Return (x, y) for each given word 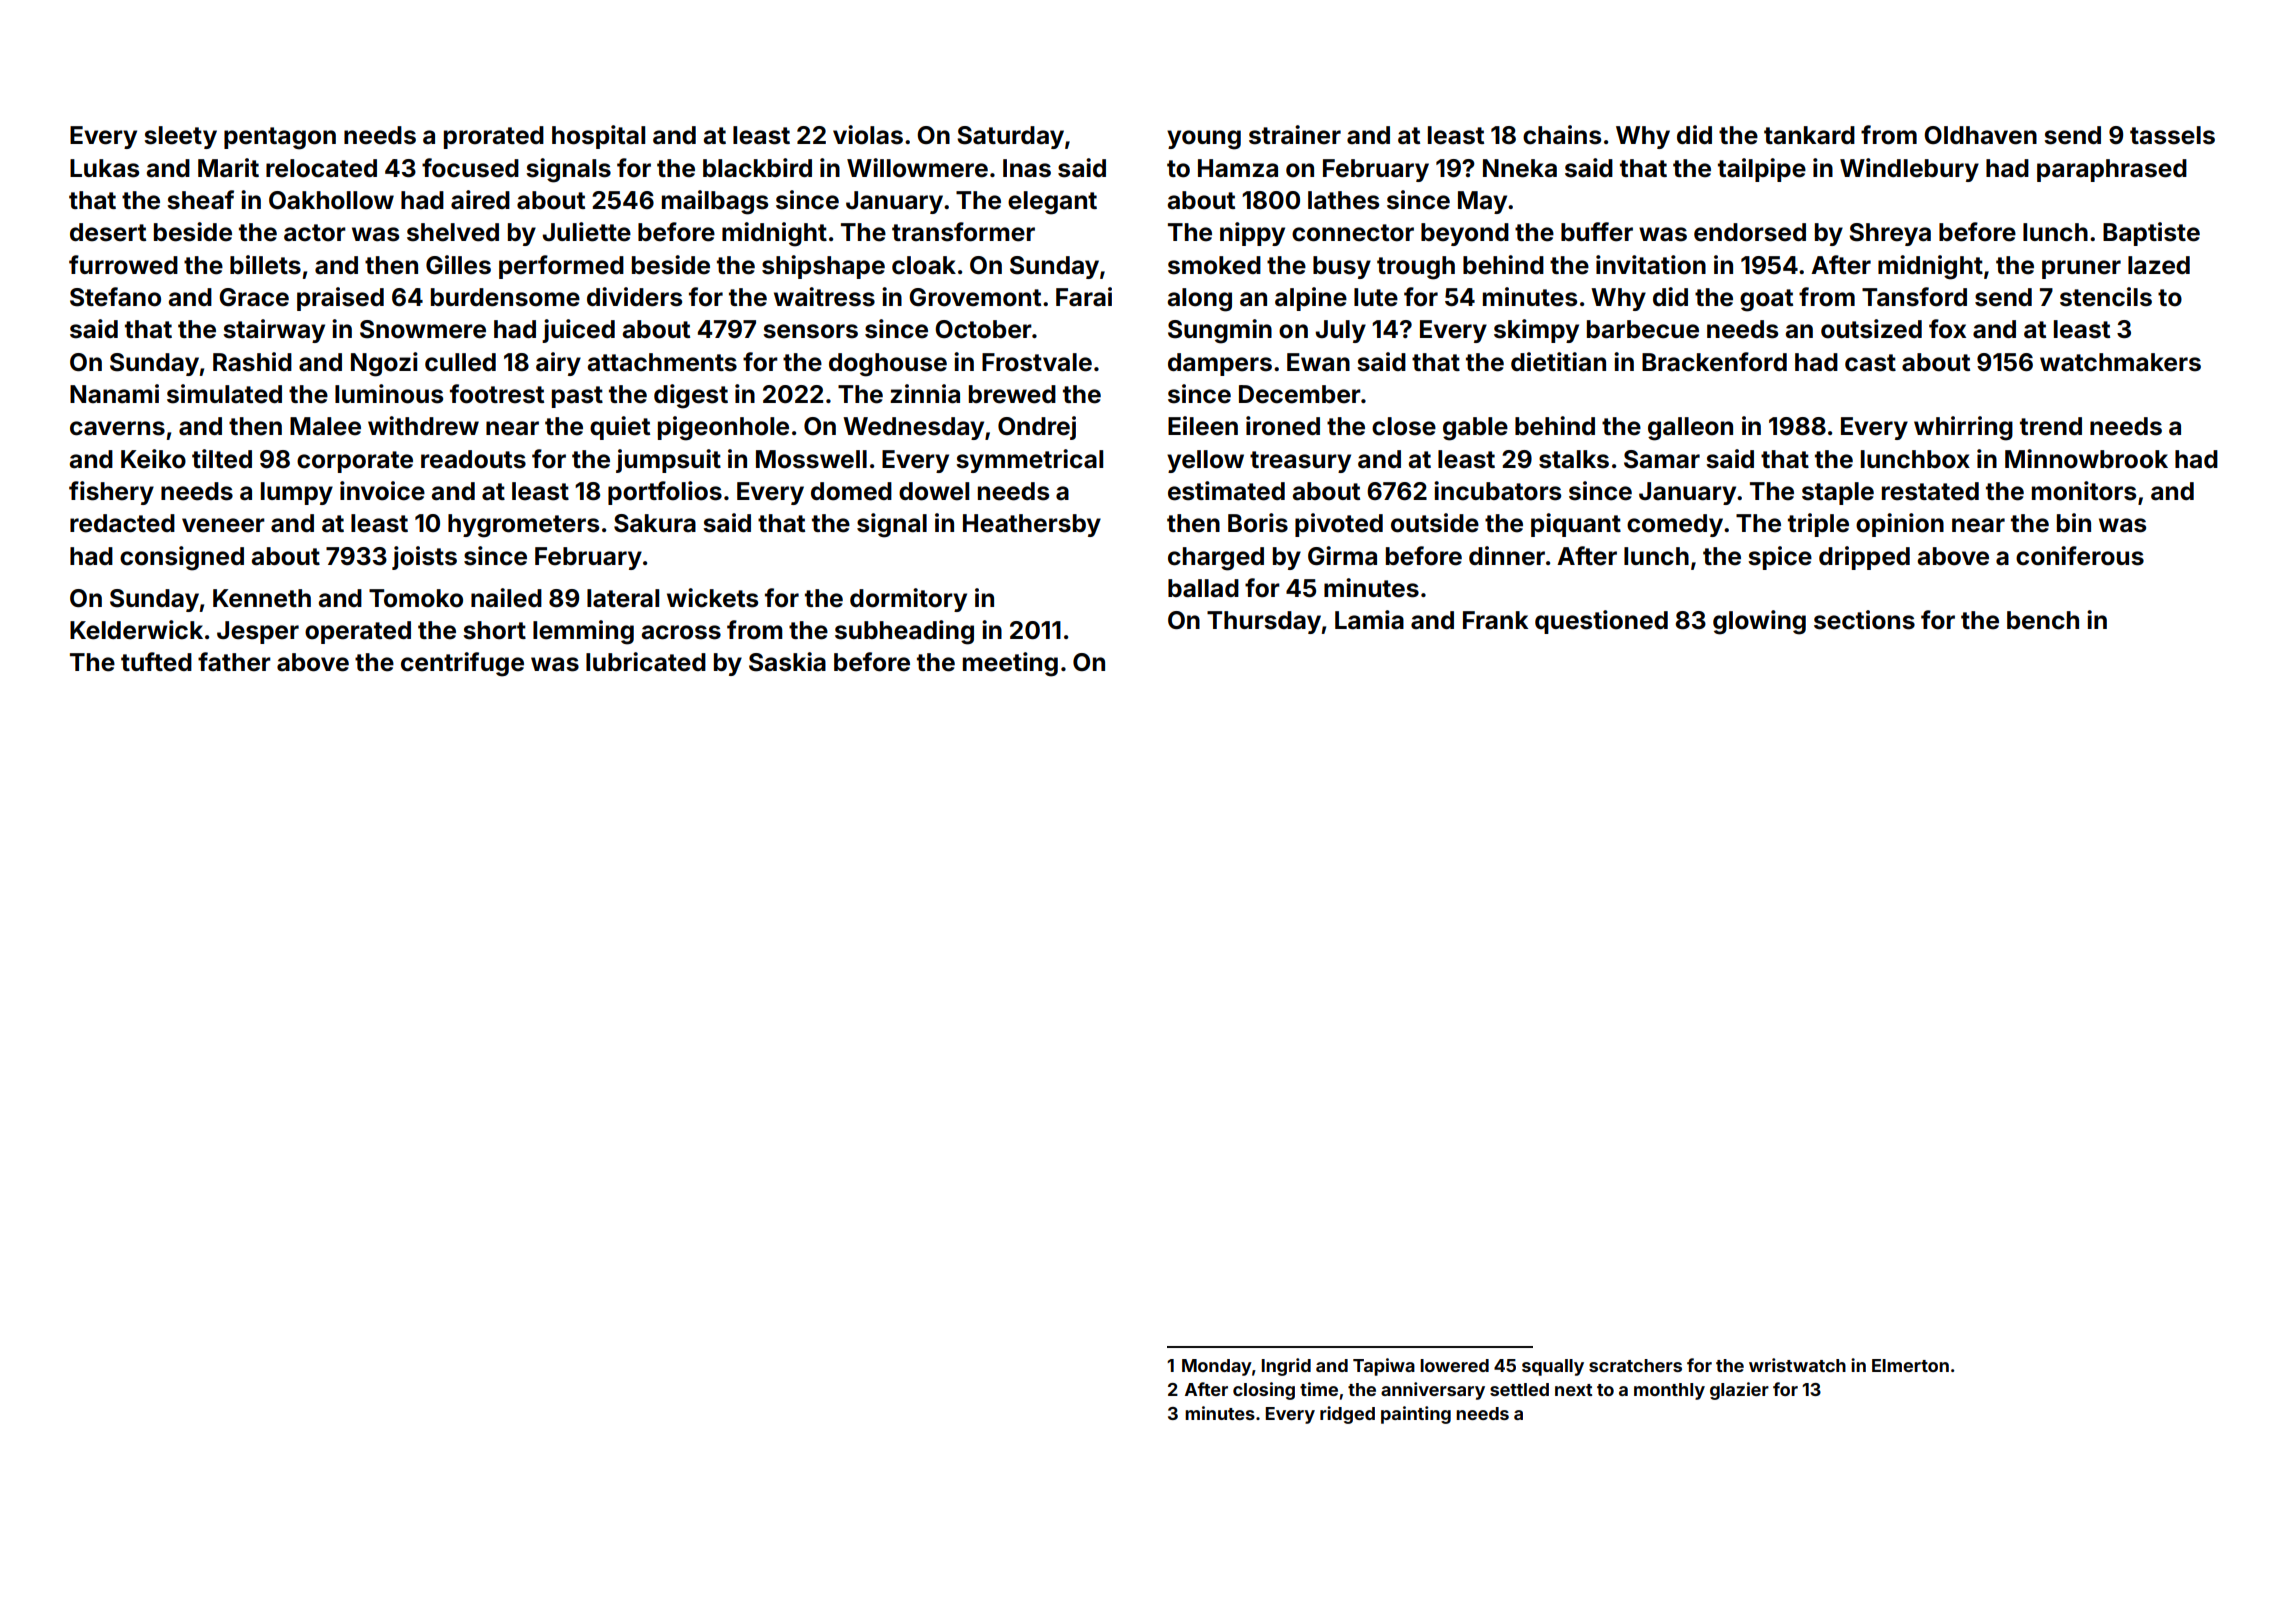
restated (1930, 491)
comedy (1675, 525)
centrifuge (462, 664)
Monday (1217, 1367)
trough (1416, 268)
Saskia (787, 662)
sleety (180, 137)
